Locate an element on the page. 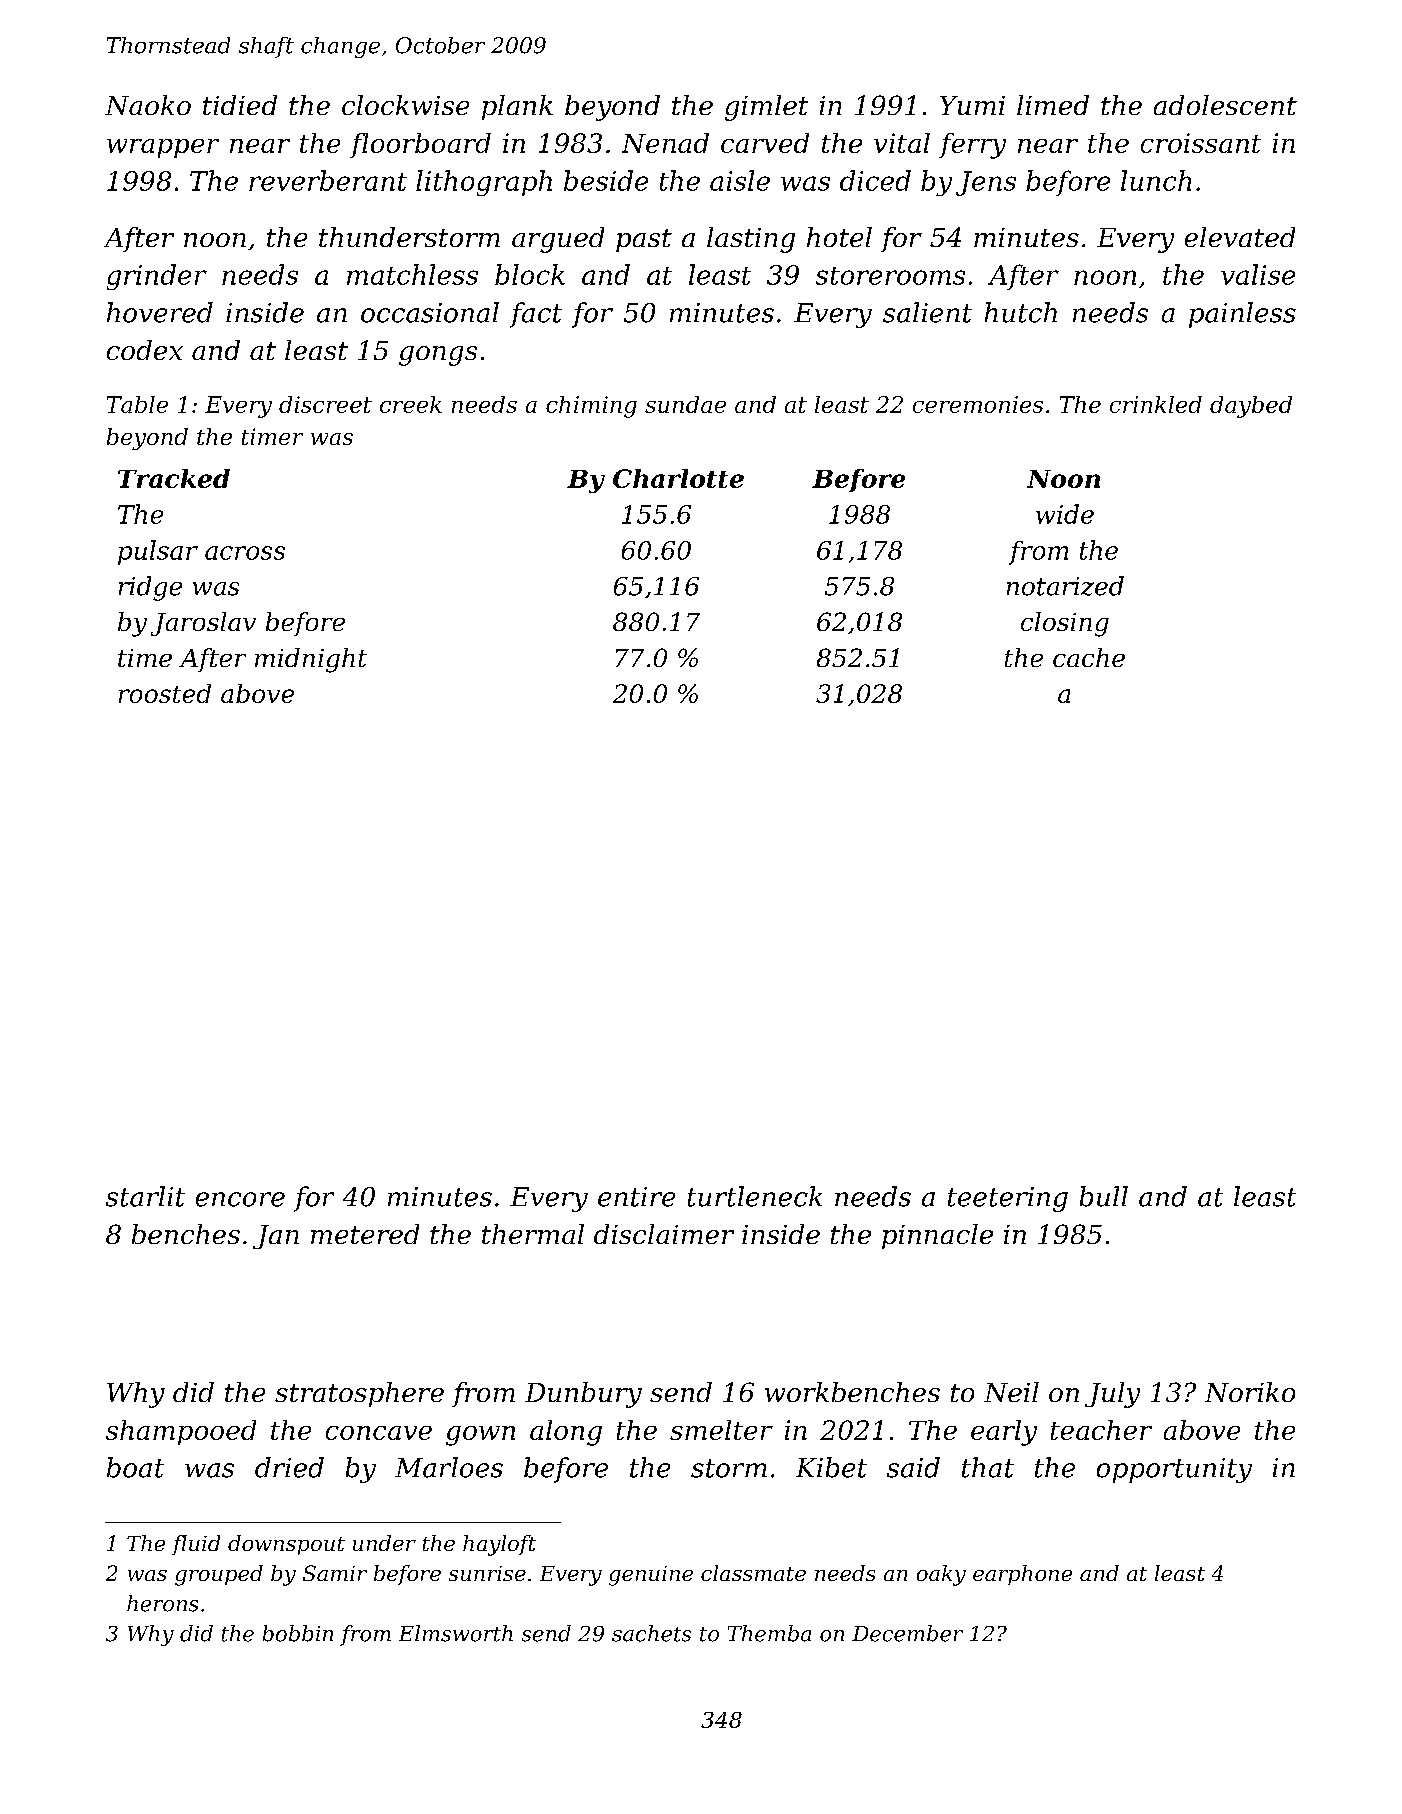 This document has height=1814, width=1402. wide is located at coordinates (1065, 514).
